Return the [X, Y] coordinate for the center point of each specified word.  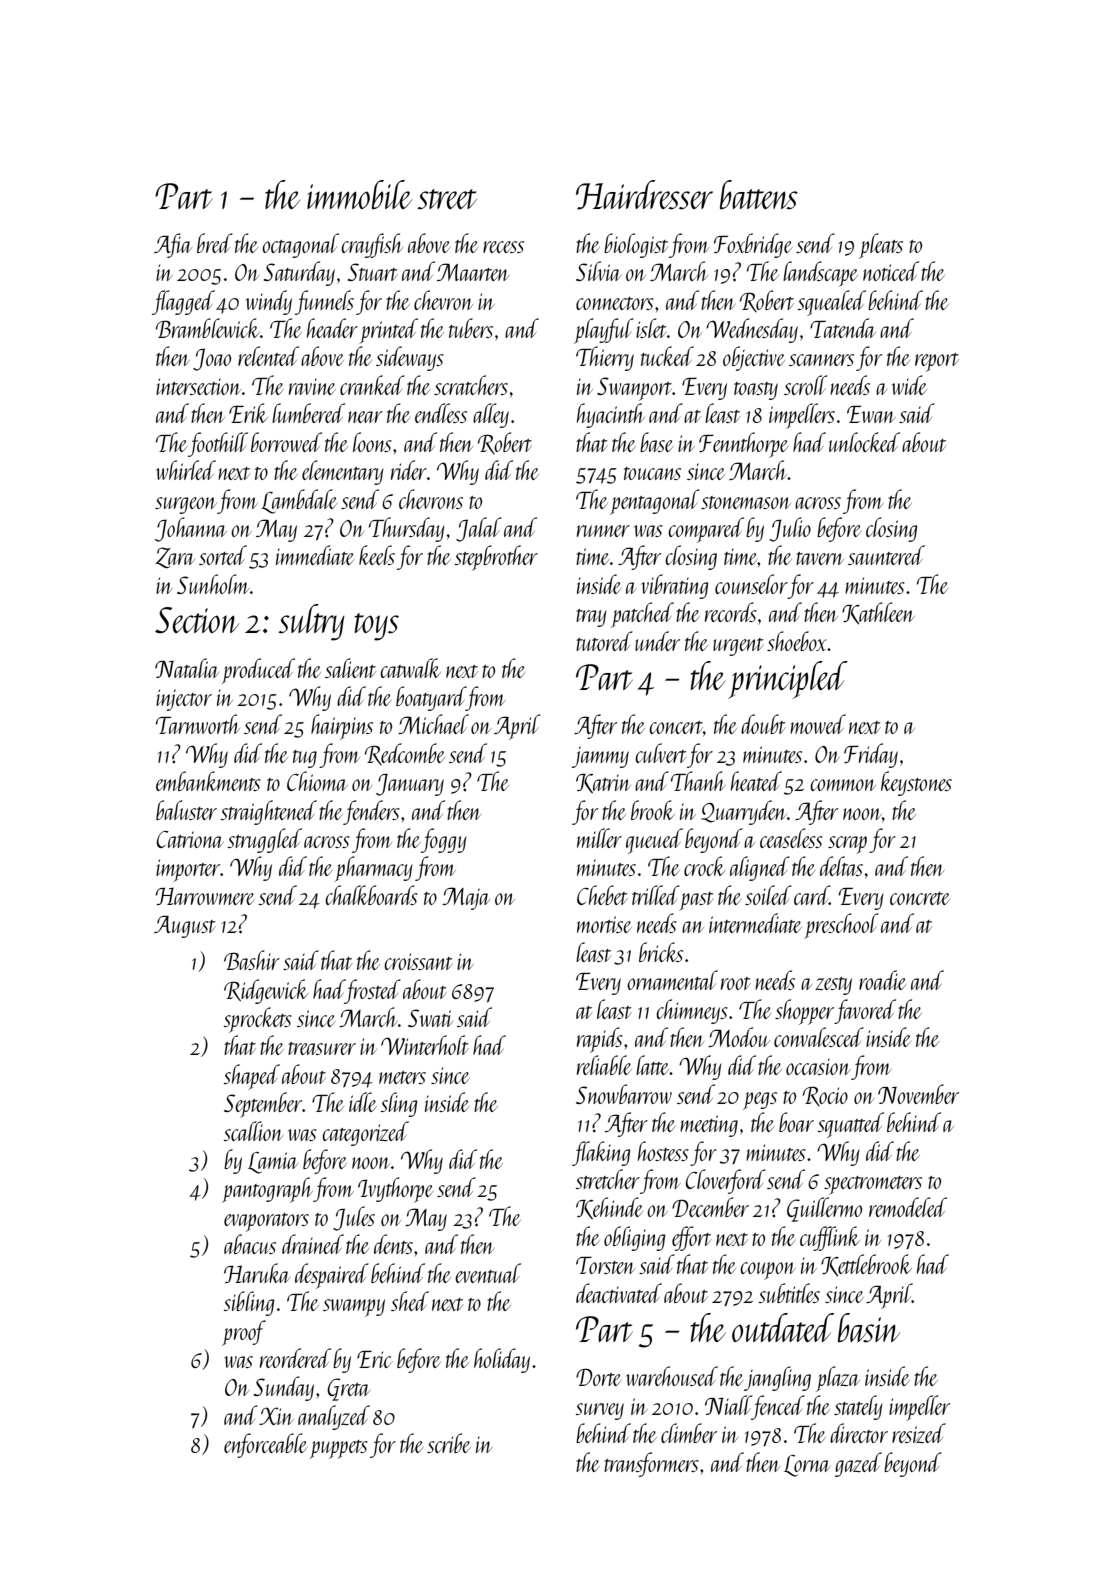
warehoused [672, 1376]
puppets [338, 1449]
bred [215, 243]
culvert [661, 753]
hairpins [342, 727]
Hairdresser [644, 195]
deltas [841, 866]
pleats [881, 246]
